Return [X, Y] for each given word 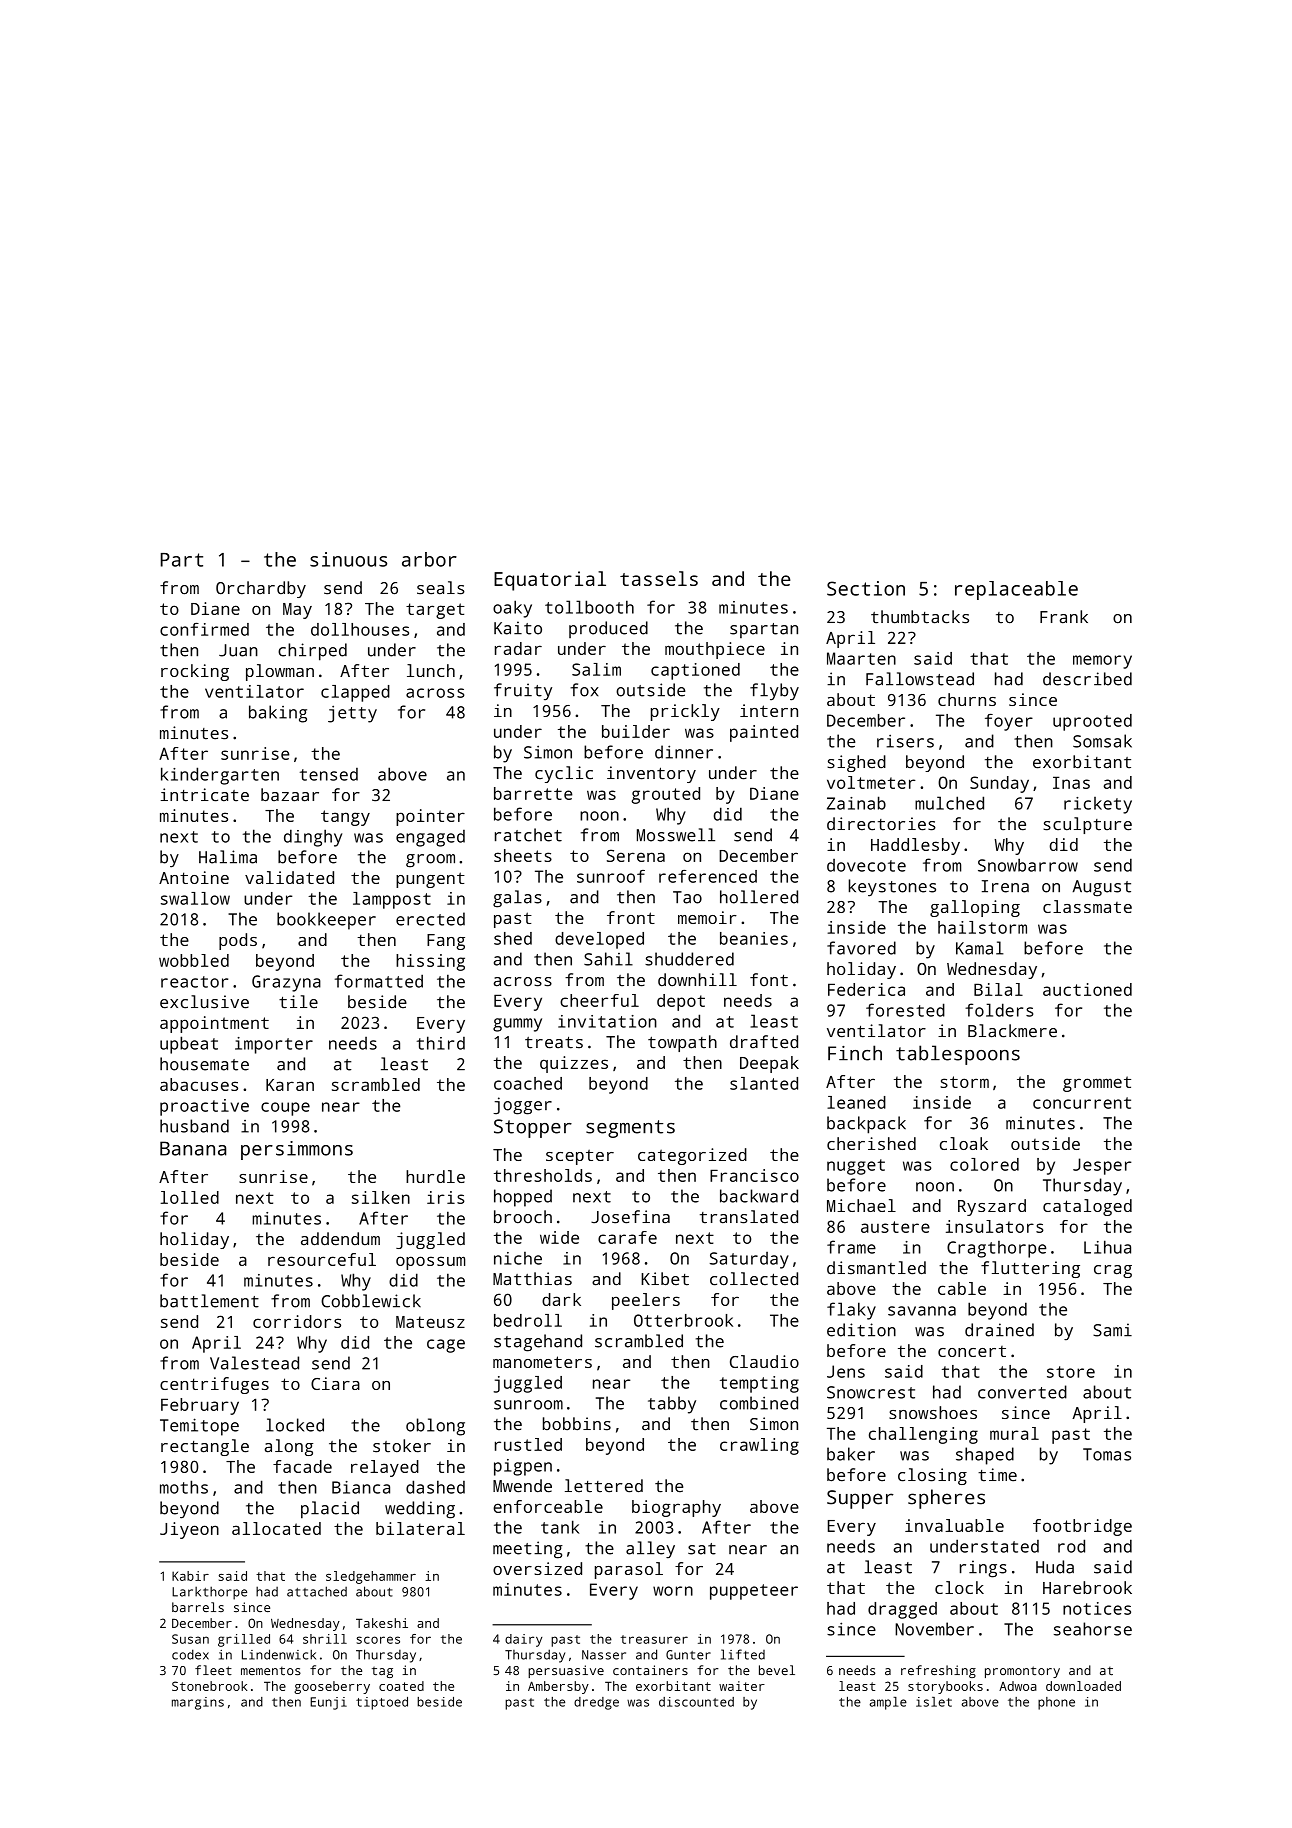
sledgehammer [371, 1577]
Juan [238, 650]
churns [967, 699]
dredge [596, 1703]
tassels [659, 578]
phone [1056, 1703]
